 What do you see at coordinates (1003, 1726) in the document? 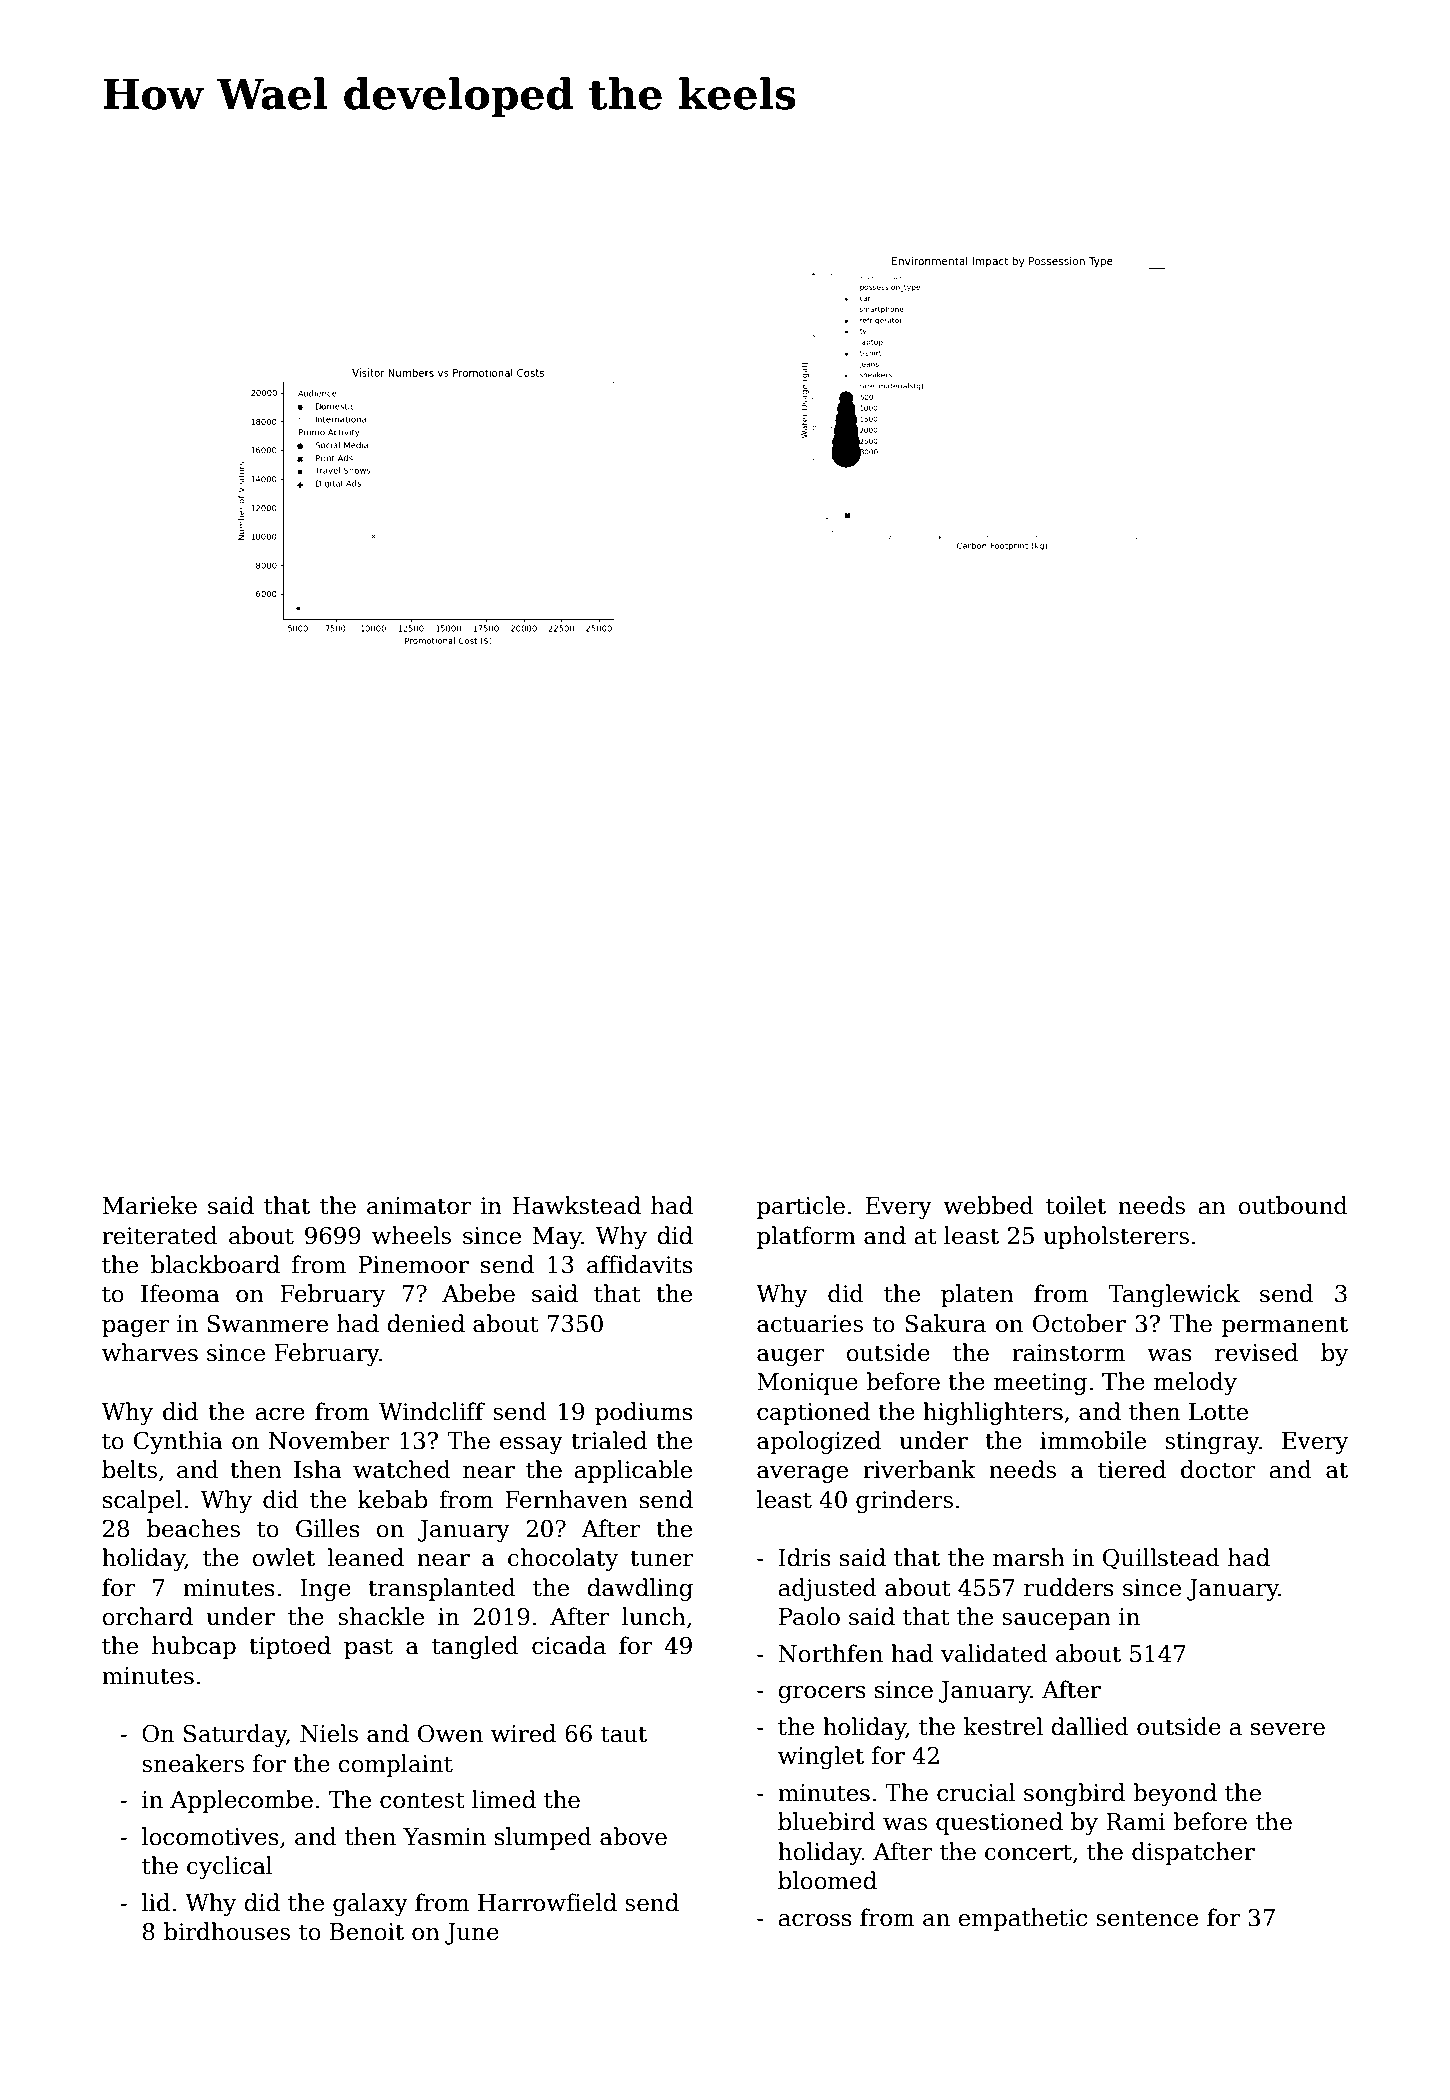
I see `kestrel` at bounding box center [1003, 1726].
